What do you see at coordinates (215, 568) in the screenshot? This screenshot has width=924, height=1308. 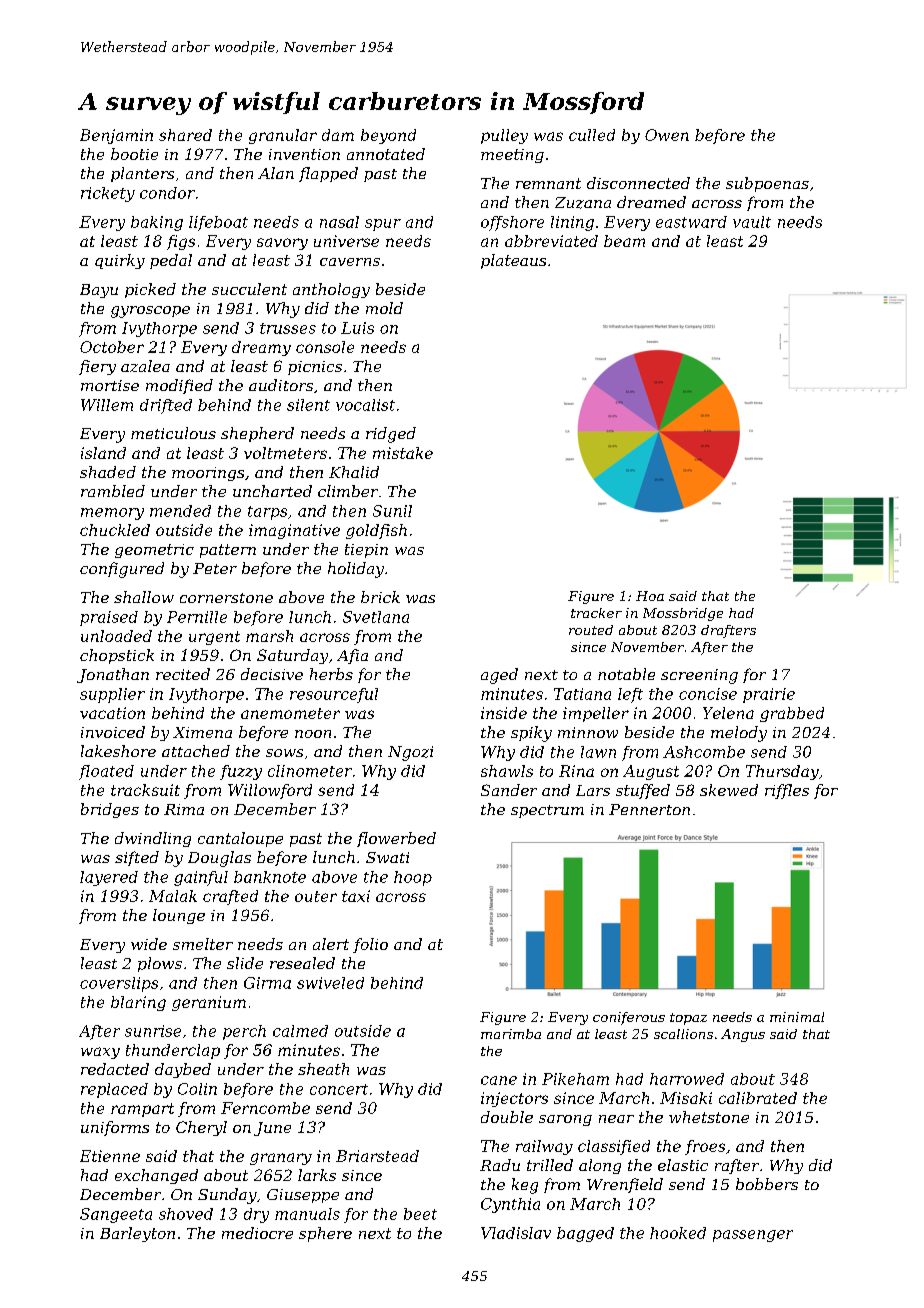 I see `Peter` at bounding box center [215, 568].
